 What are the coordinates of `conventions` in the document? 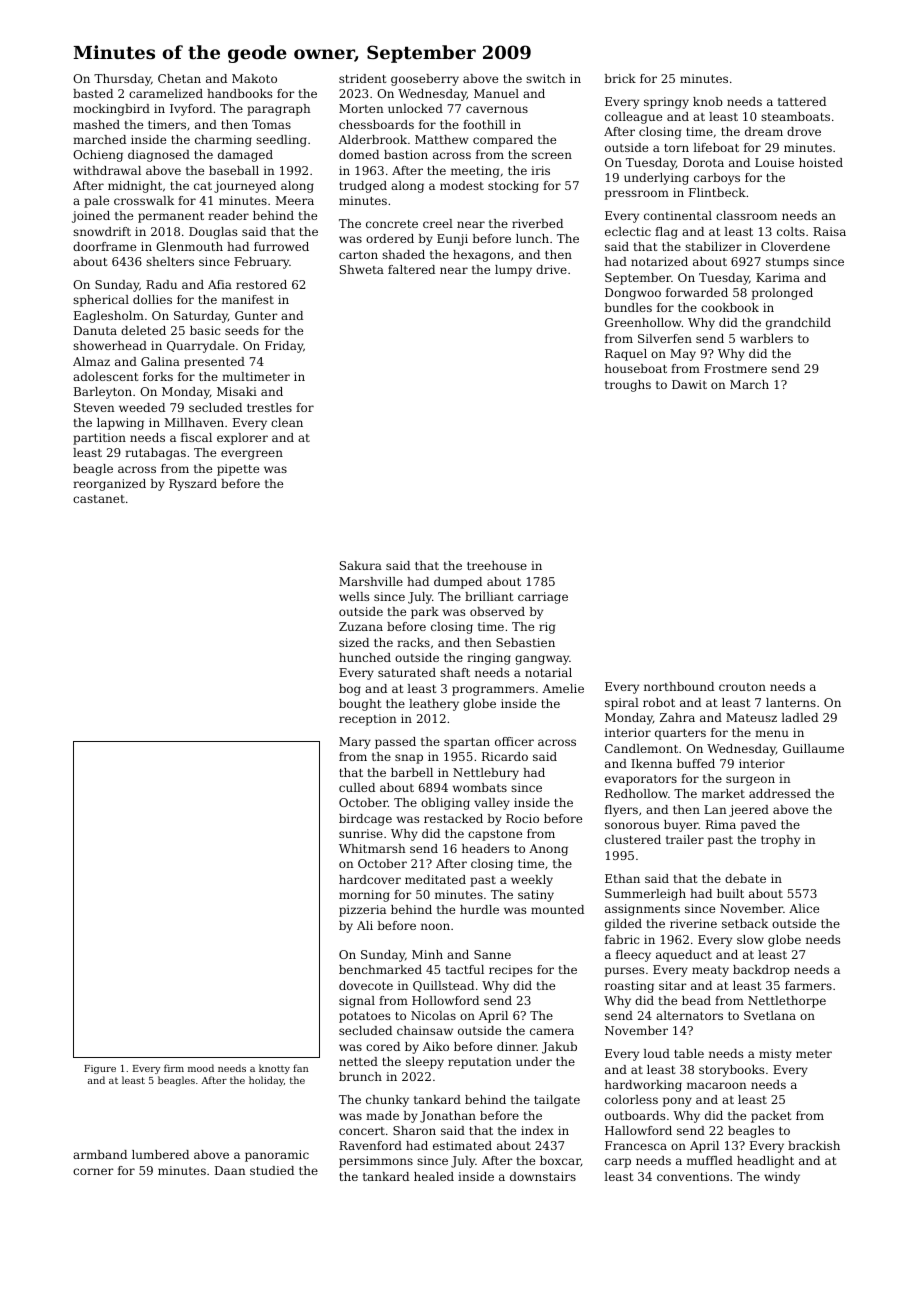 It's located at (693, 1176).
